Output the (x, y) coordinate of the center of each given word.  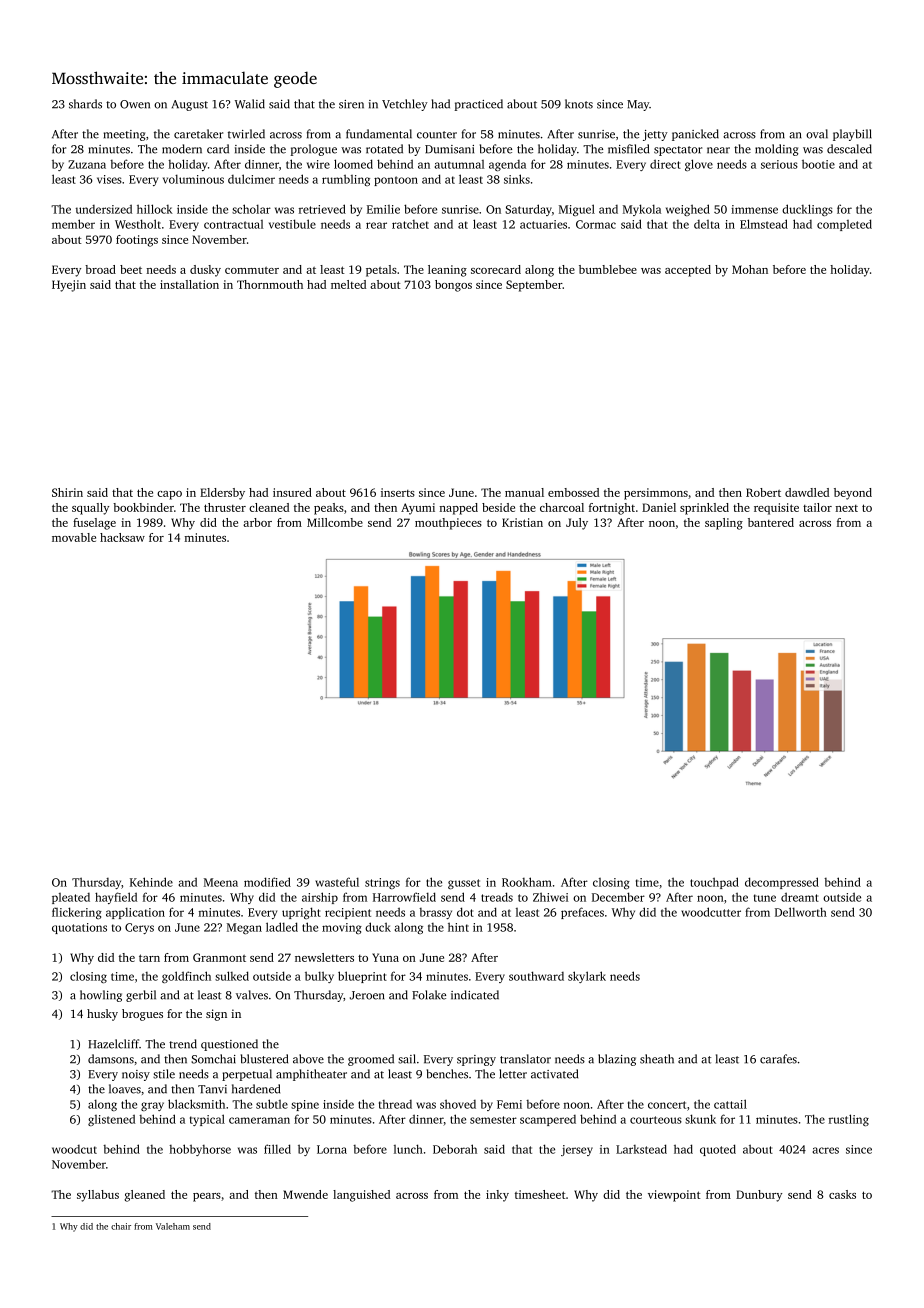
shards (85, 104)
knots (579, 104)
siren (351, 104)
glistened (111, 1120)
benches (447, 1074)
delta (707, 224)
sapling (724, 524)
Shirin (67, 492)
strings (382, 883)
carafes (778, 1059)
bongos (453, 286)
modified (267, 882)
